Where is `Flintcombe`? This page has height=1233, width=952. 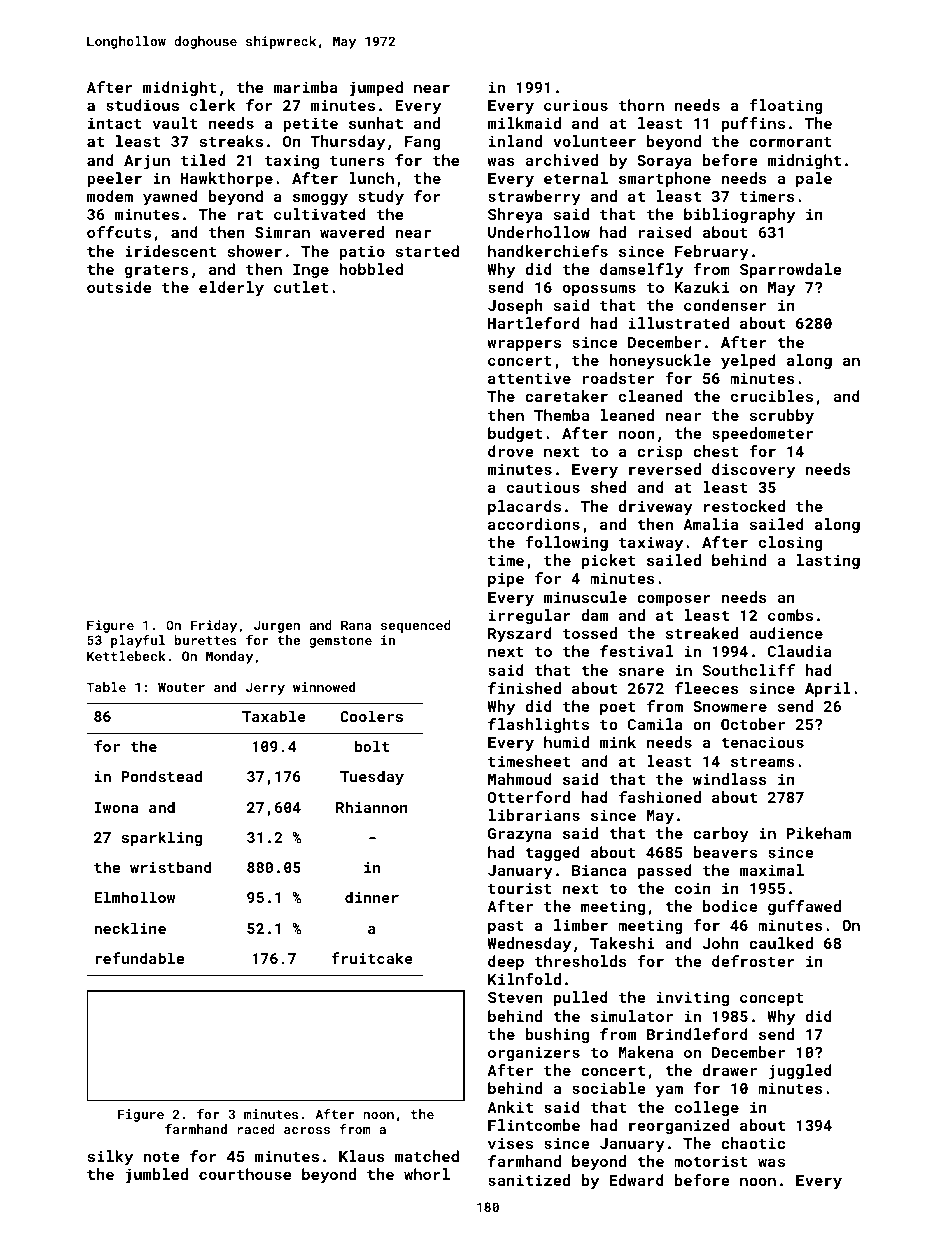 Flintcombe is located at coordinates (534, 1125).
